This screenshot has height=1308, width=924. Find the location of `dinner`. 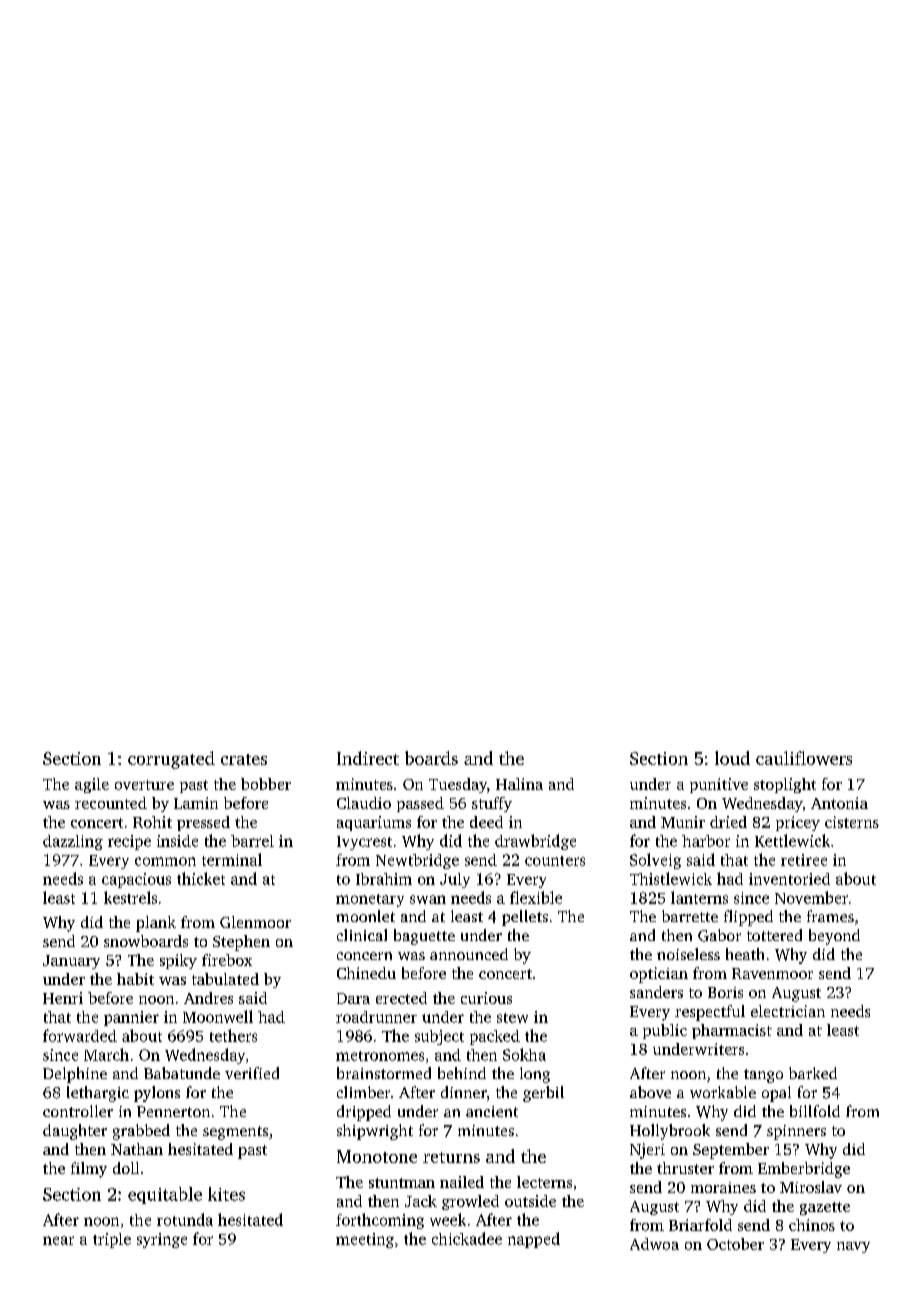

dinner is located at coordinates (464, 1092).
